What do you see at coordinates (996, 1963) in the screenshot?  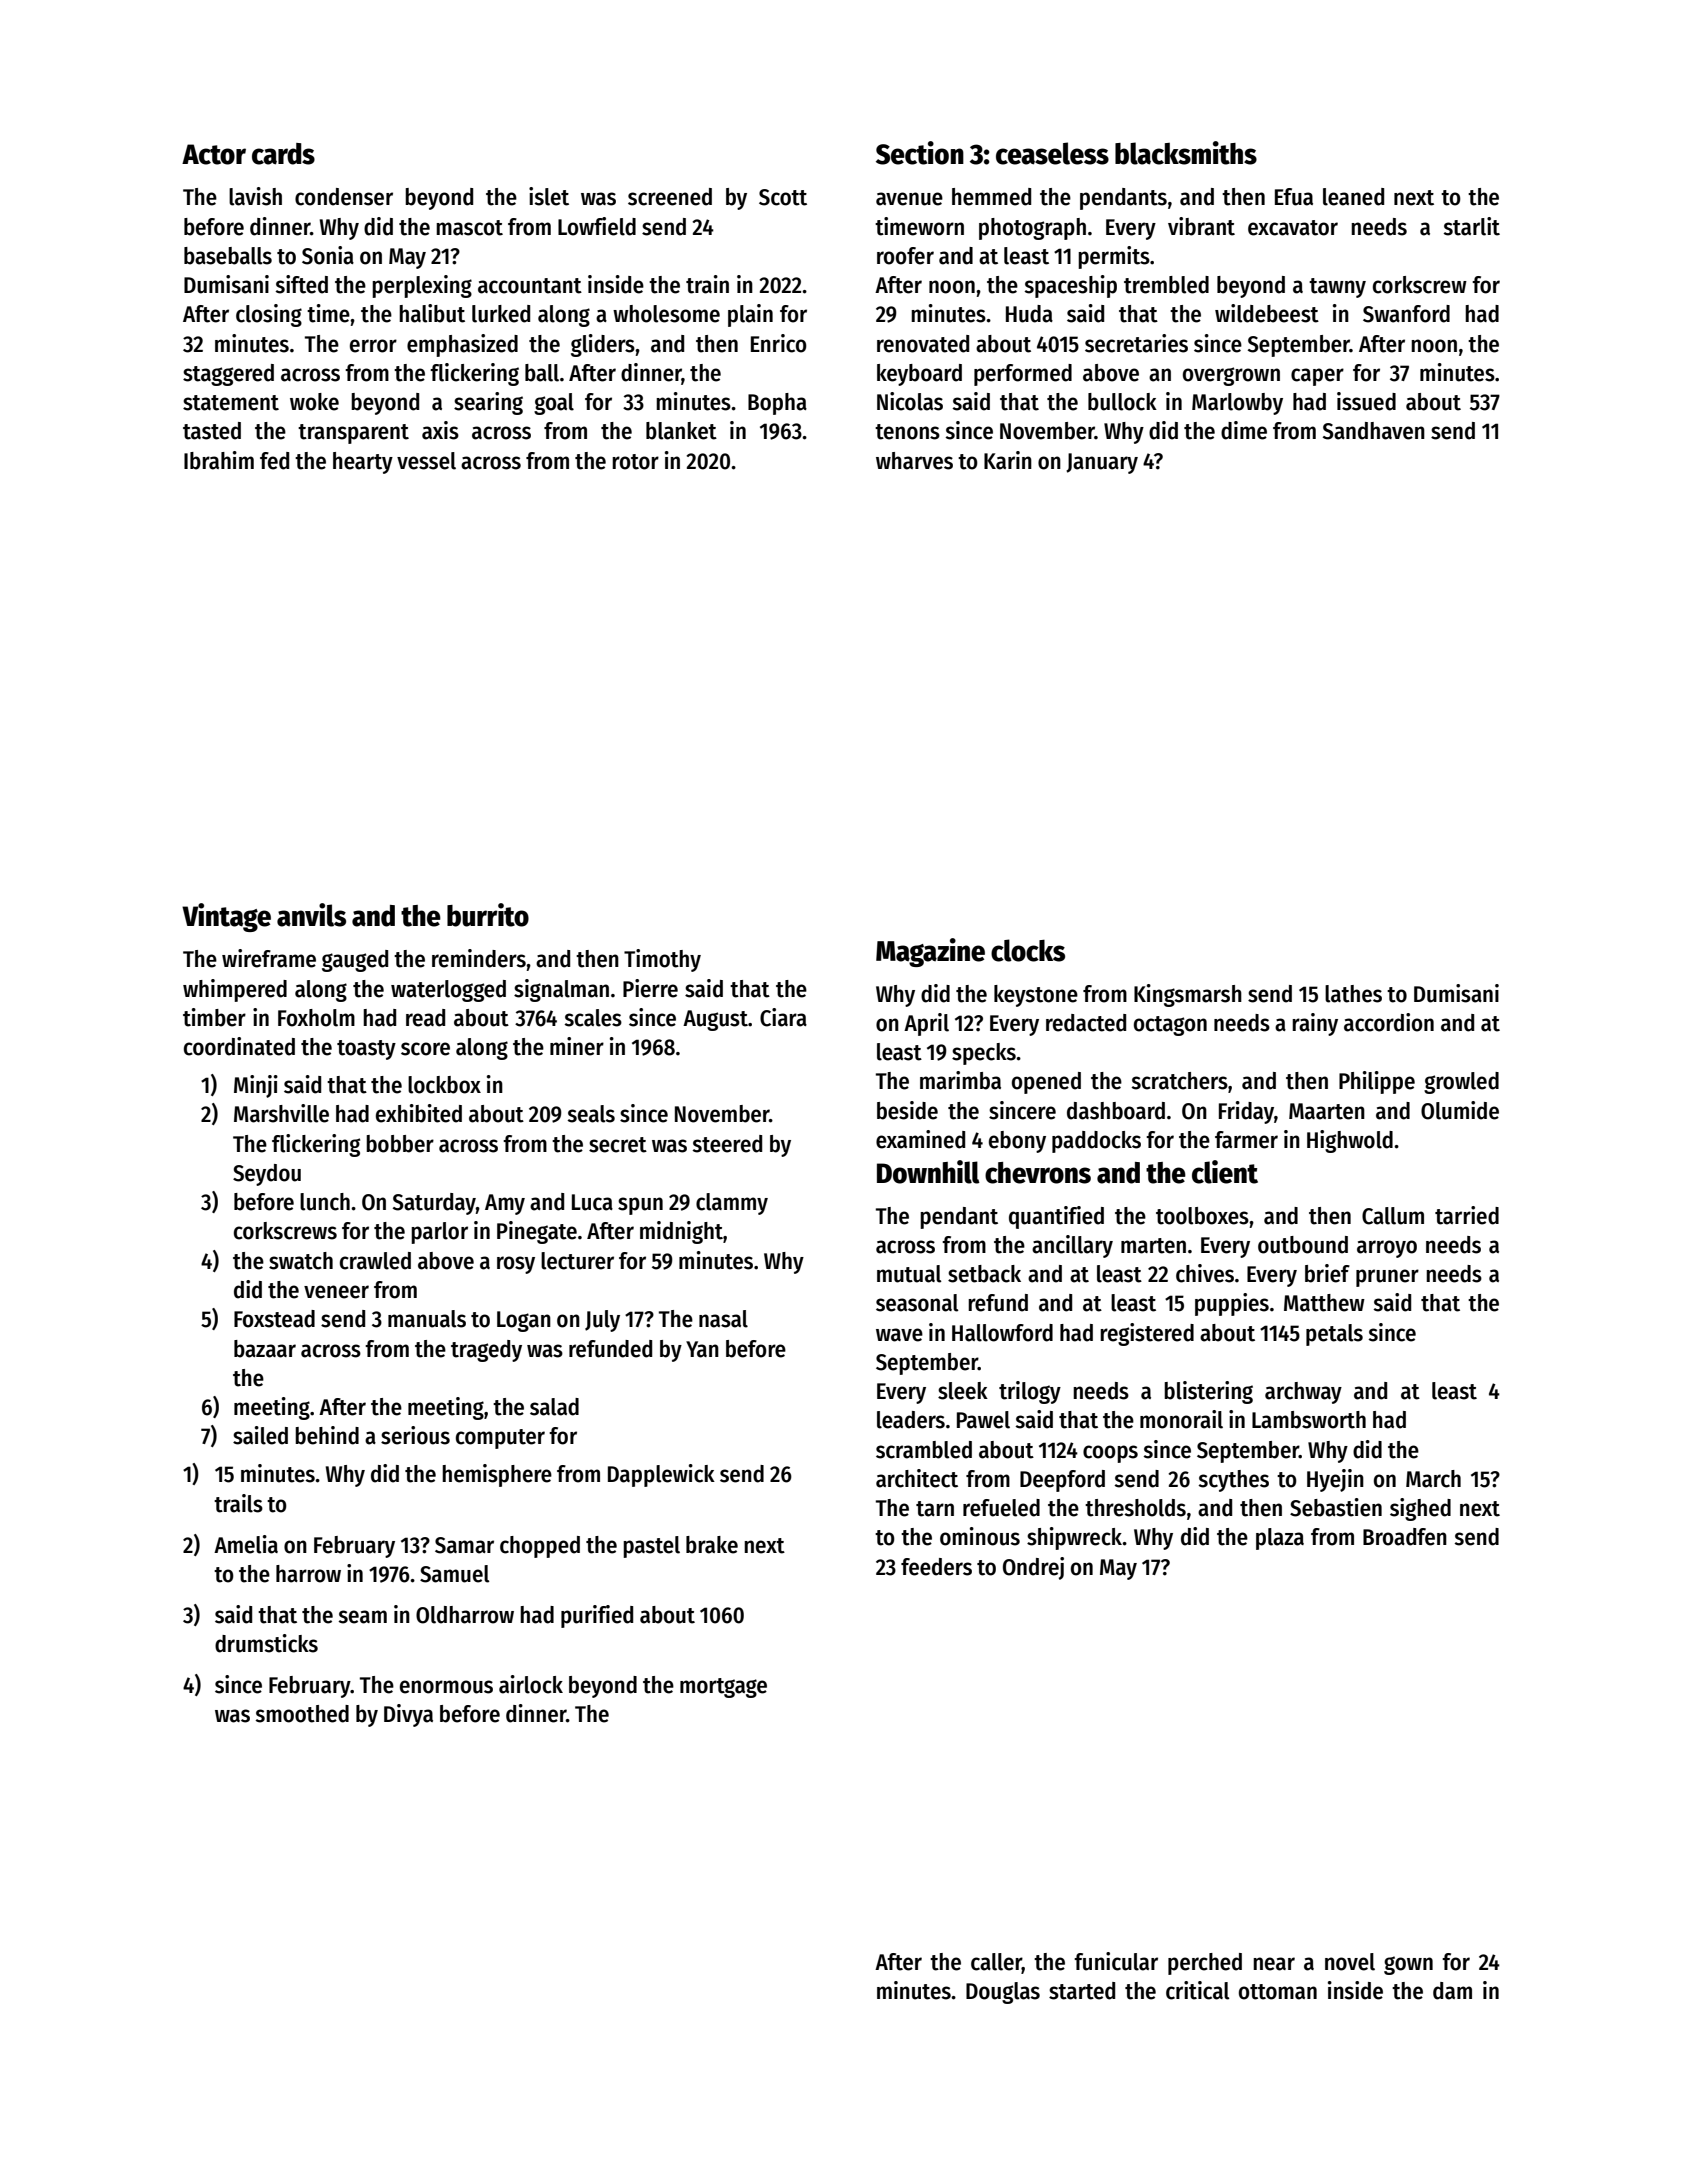 I see `caller` at bounding box center [996, 1963].
